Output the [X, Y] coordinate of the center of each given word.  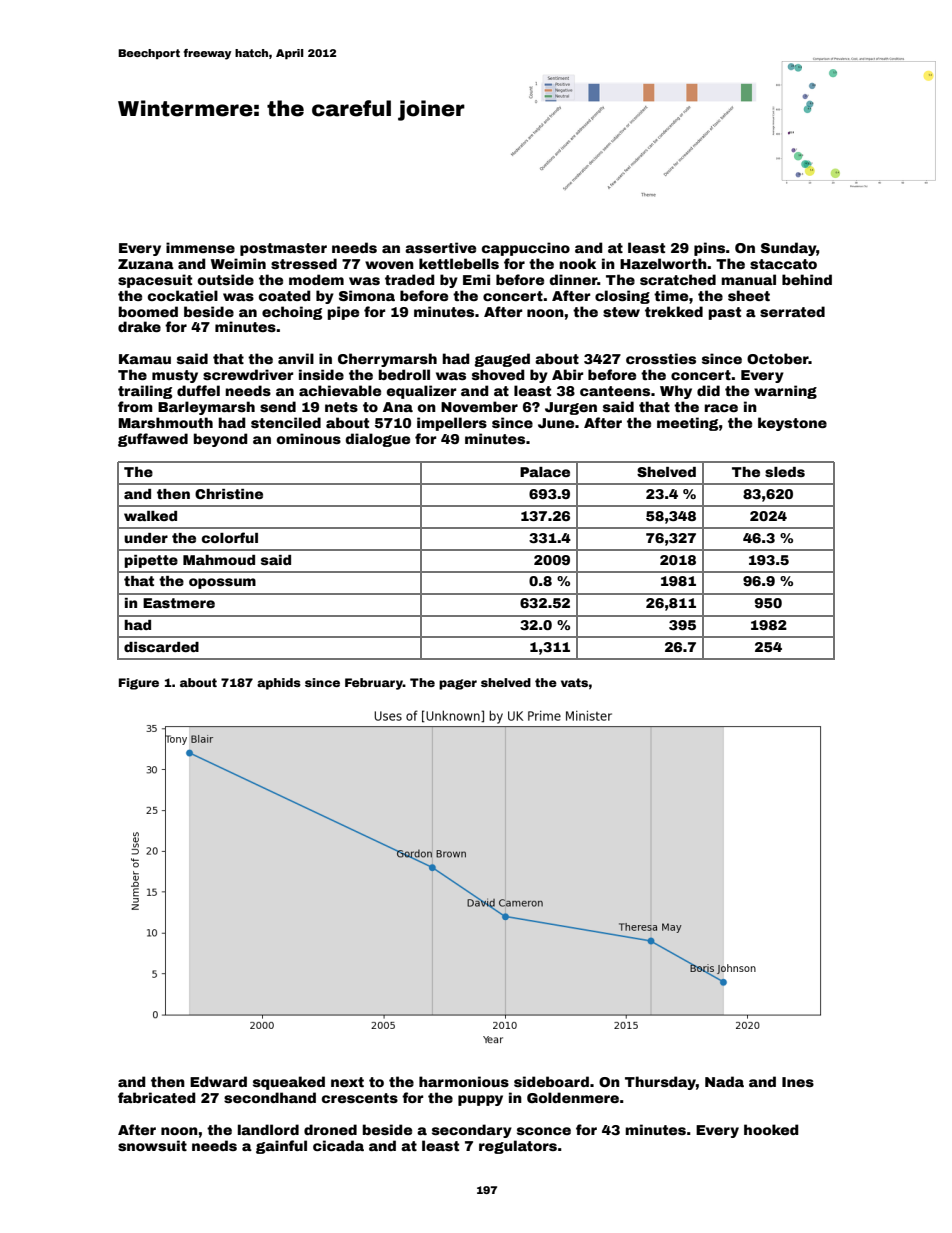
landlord [268, 1129]
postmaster [283, 249]
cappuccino [526, 249]
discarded [161, 647]
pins [709, 249]
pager [458, 684]
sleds [785, 472]
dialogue [377, 440]
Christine [229, 494]
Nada [724, 1081]
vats [574, 682]
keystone [792, 424]
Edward [218, 1081]
